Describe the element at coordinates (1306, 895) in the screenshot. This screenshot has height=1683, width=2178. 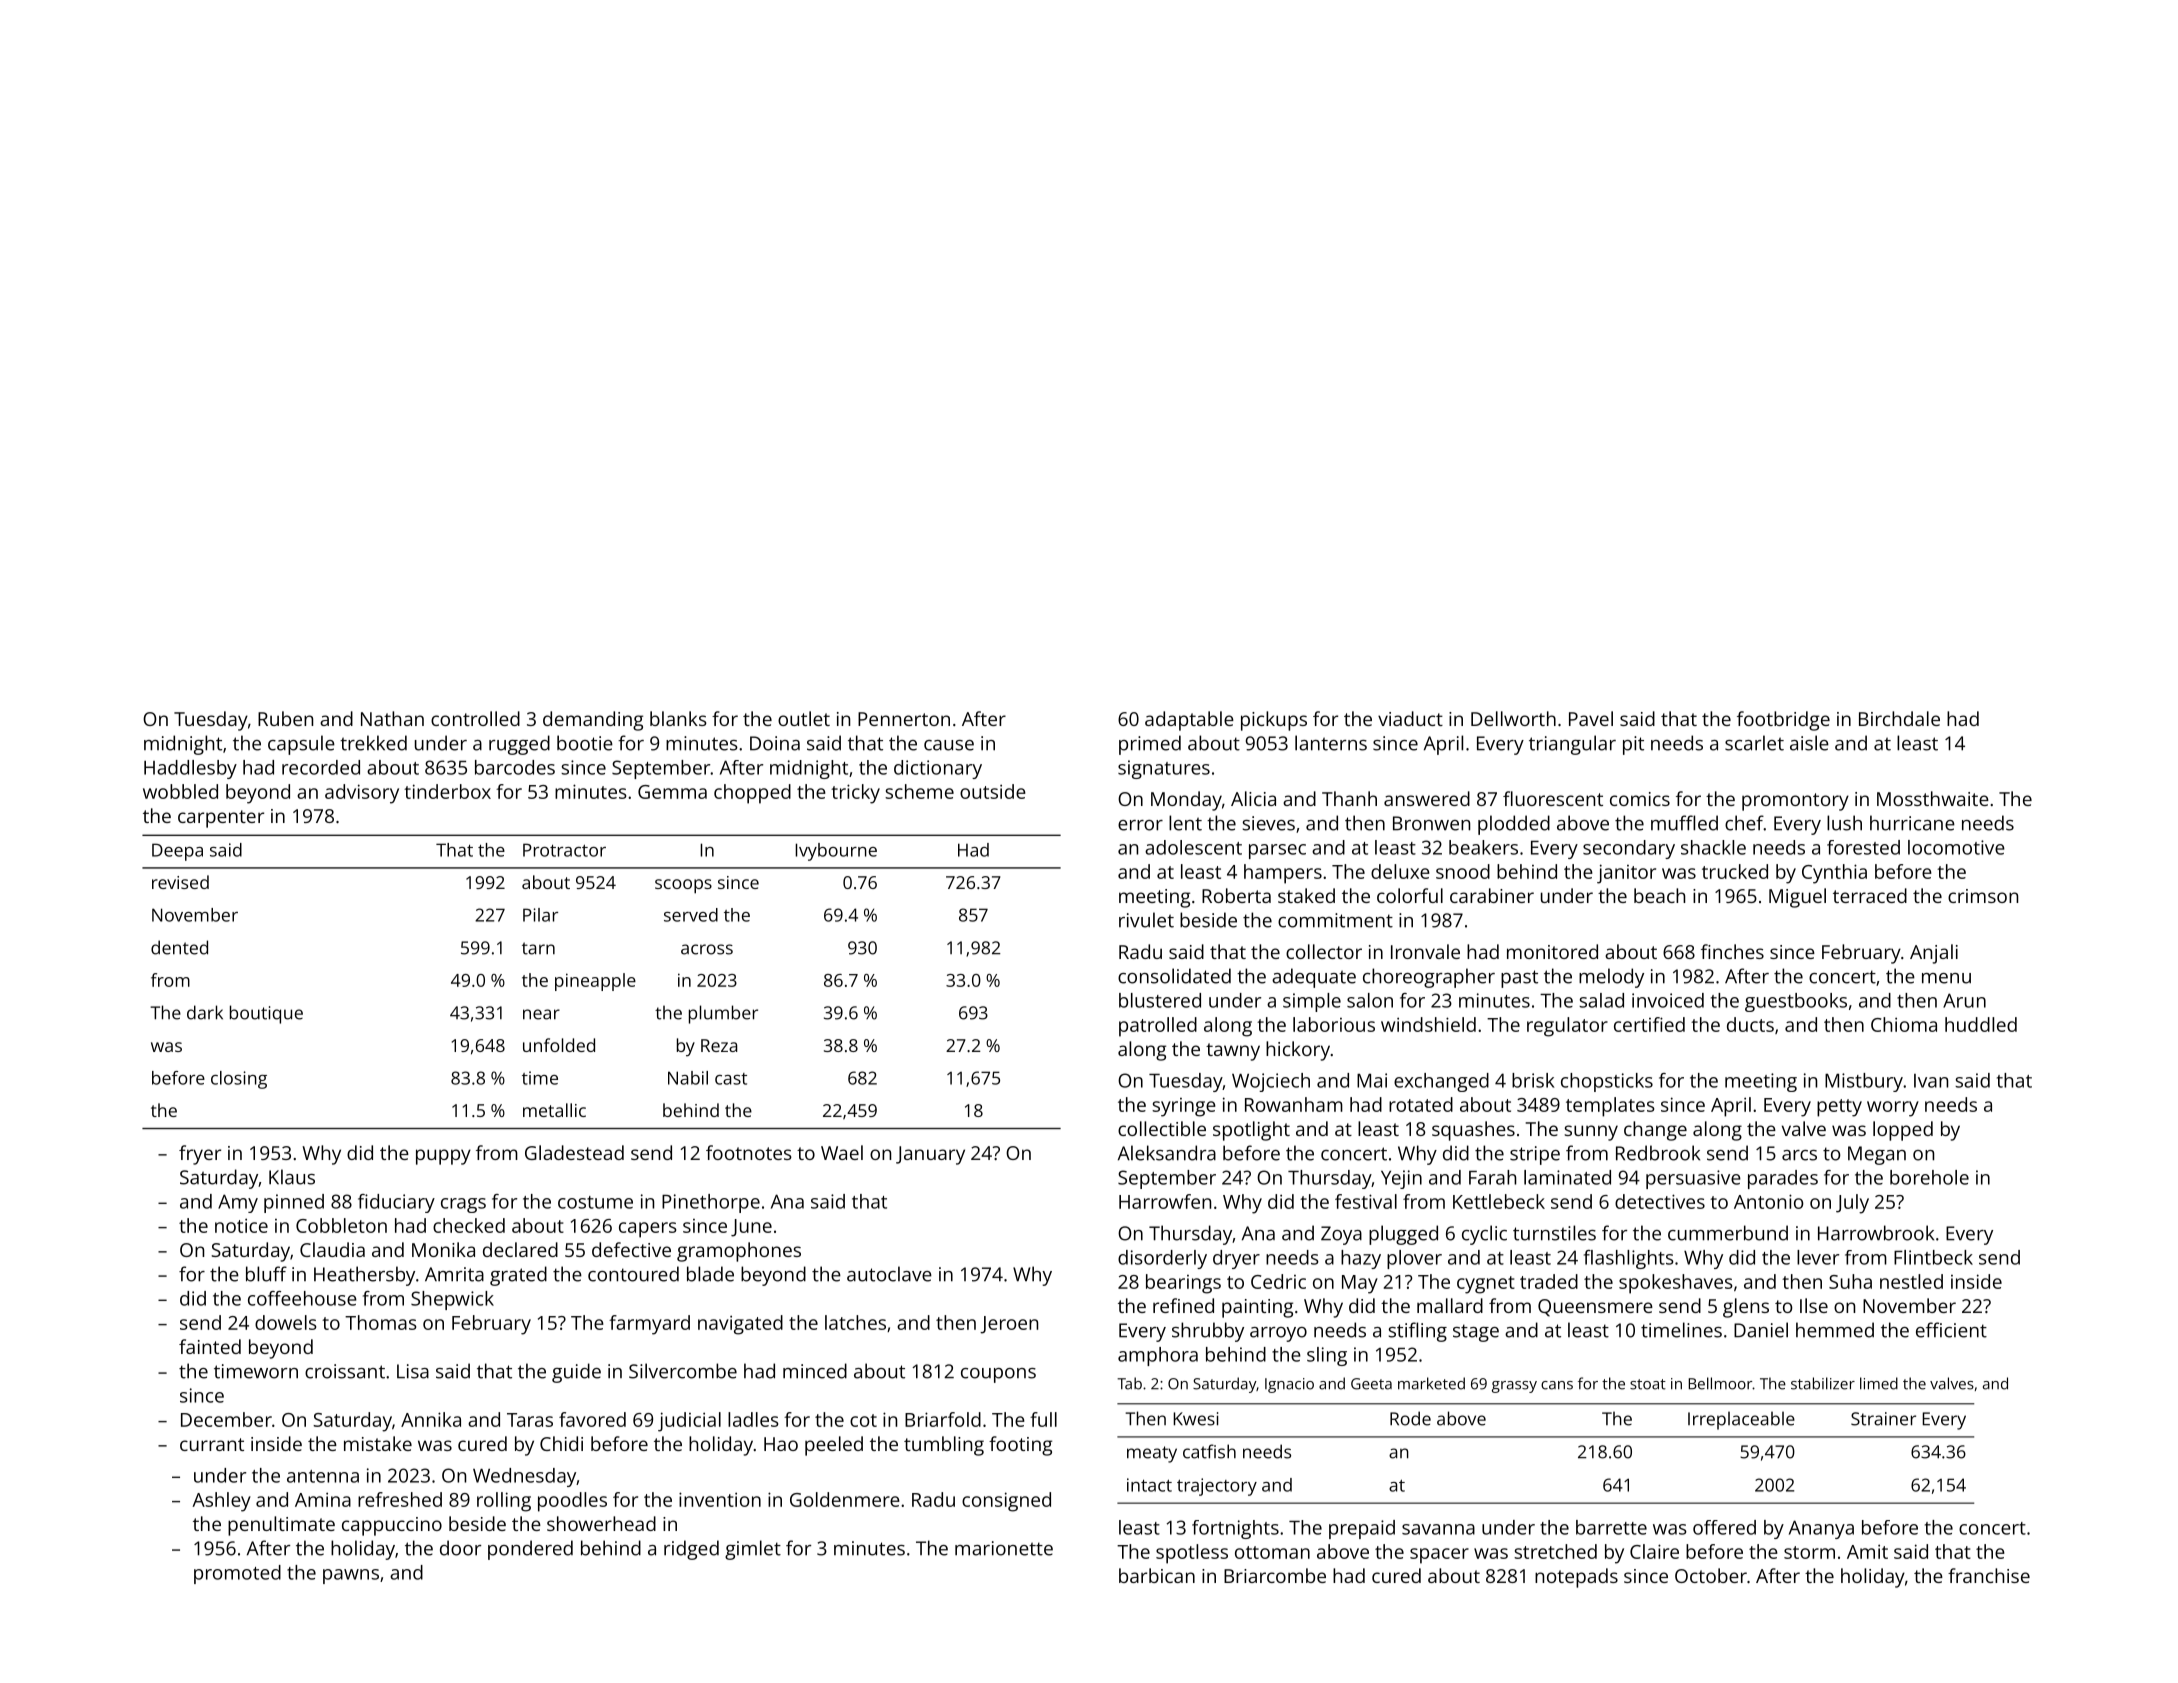
I see `staked` at that location.
